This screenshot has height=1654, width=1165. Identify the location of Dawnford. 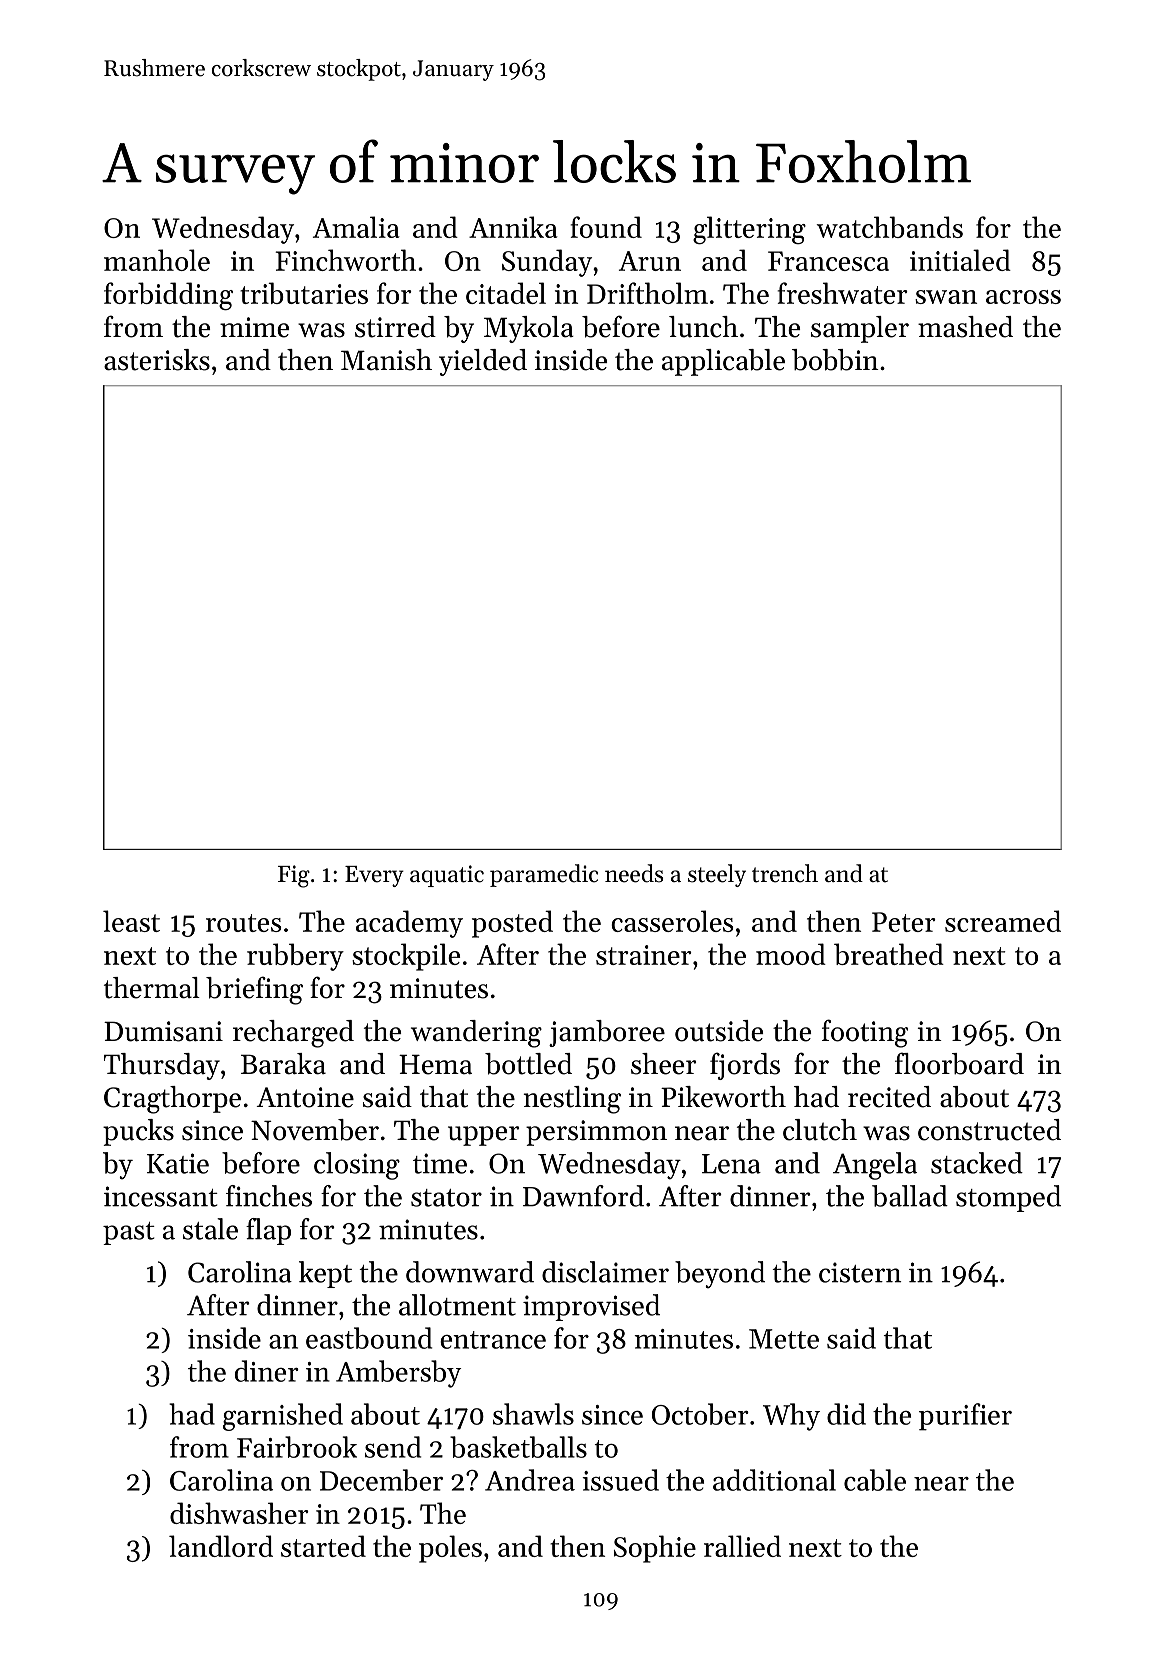
(583, 1196).
